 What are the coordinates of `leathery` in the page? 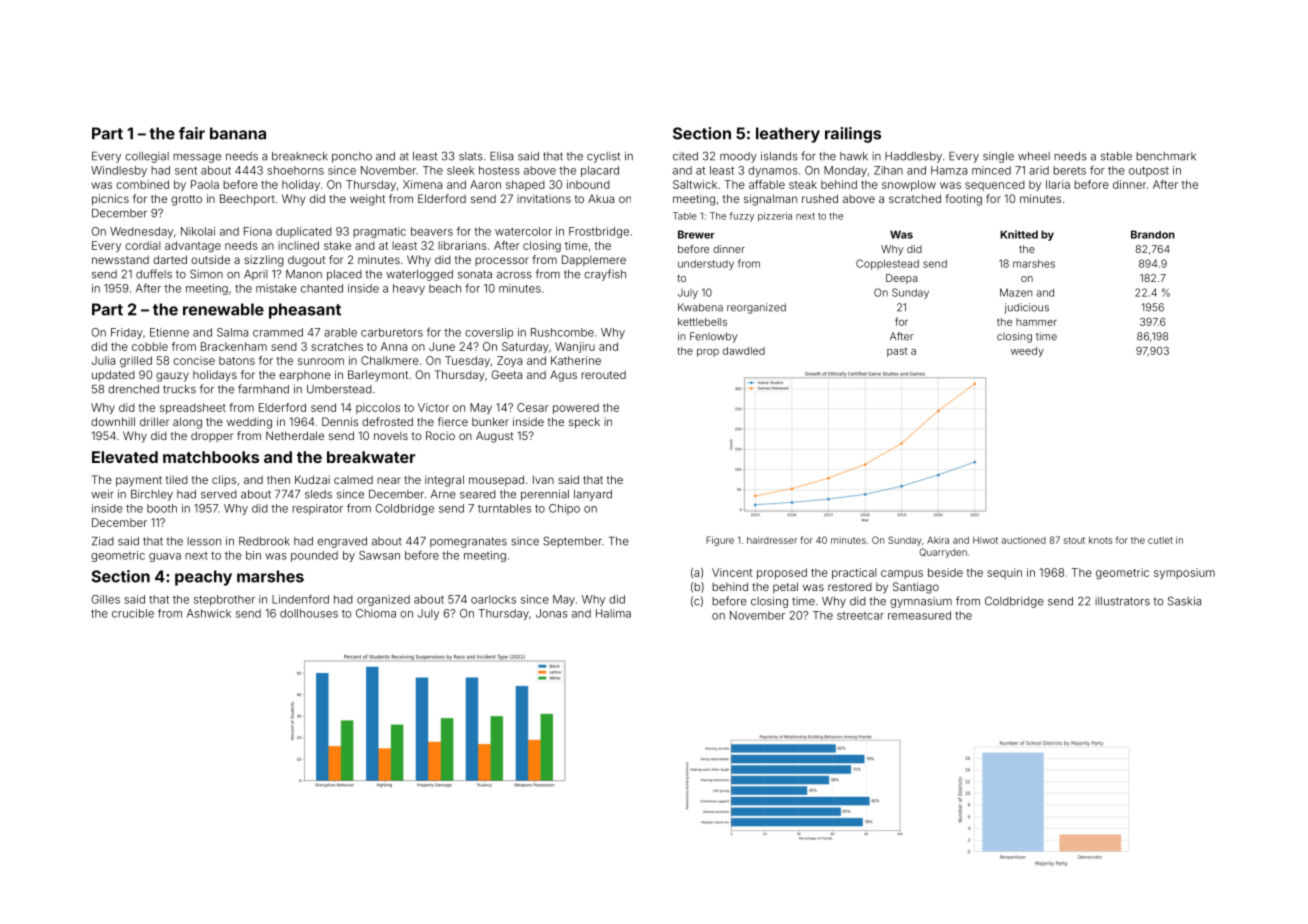 It's located at (788, 135).
